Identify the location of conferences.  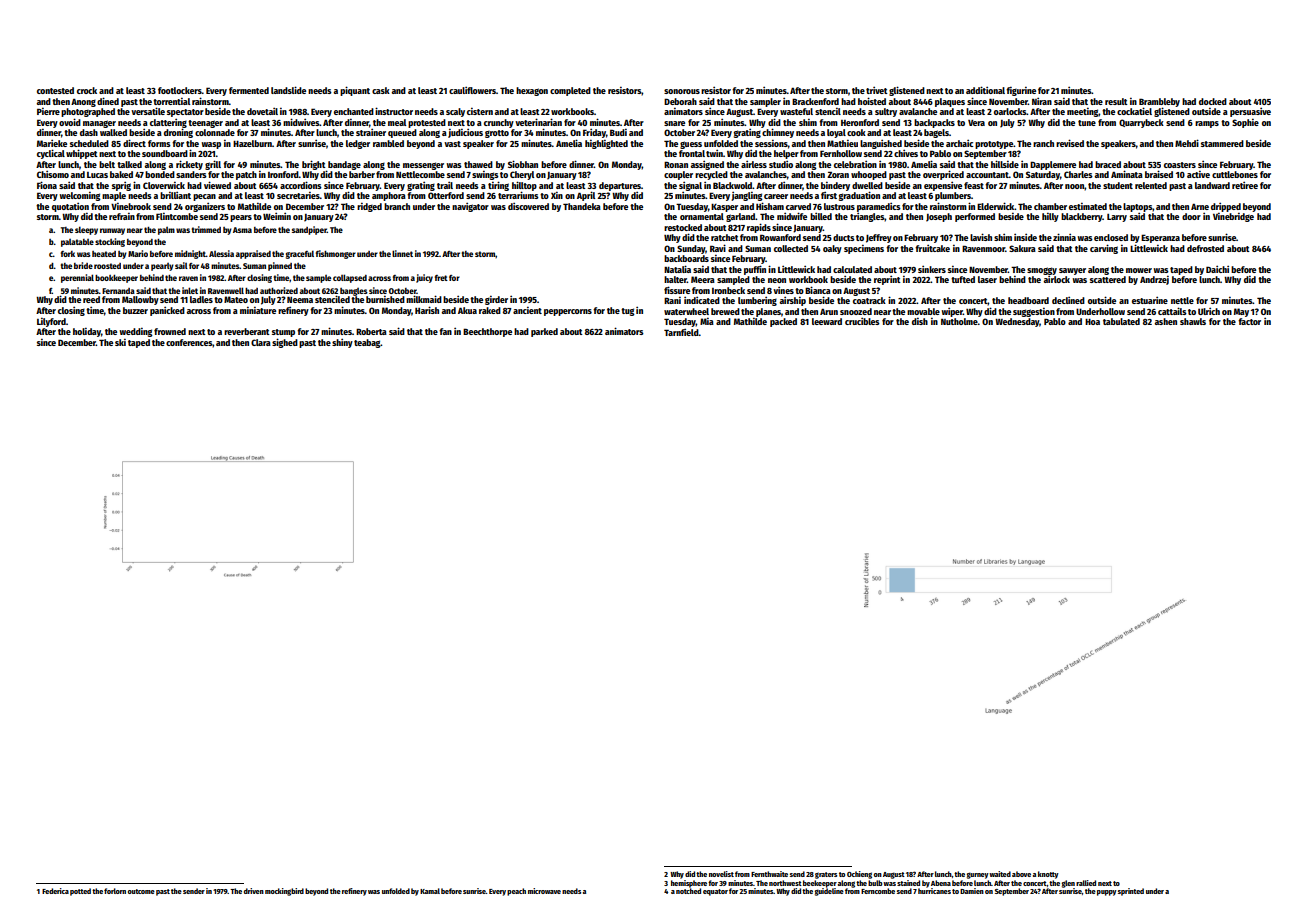
(189, 342).
